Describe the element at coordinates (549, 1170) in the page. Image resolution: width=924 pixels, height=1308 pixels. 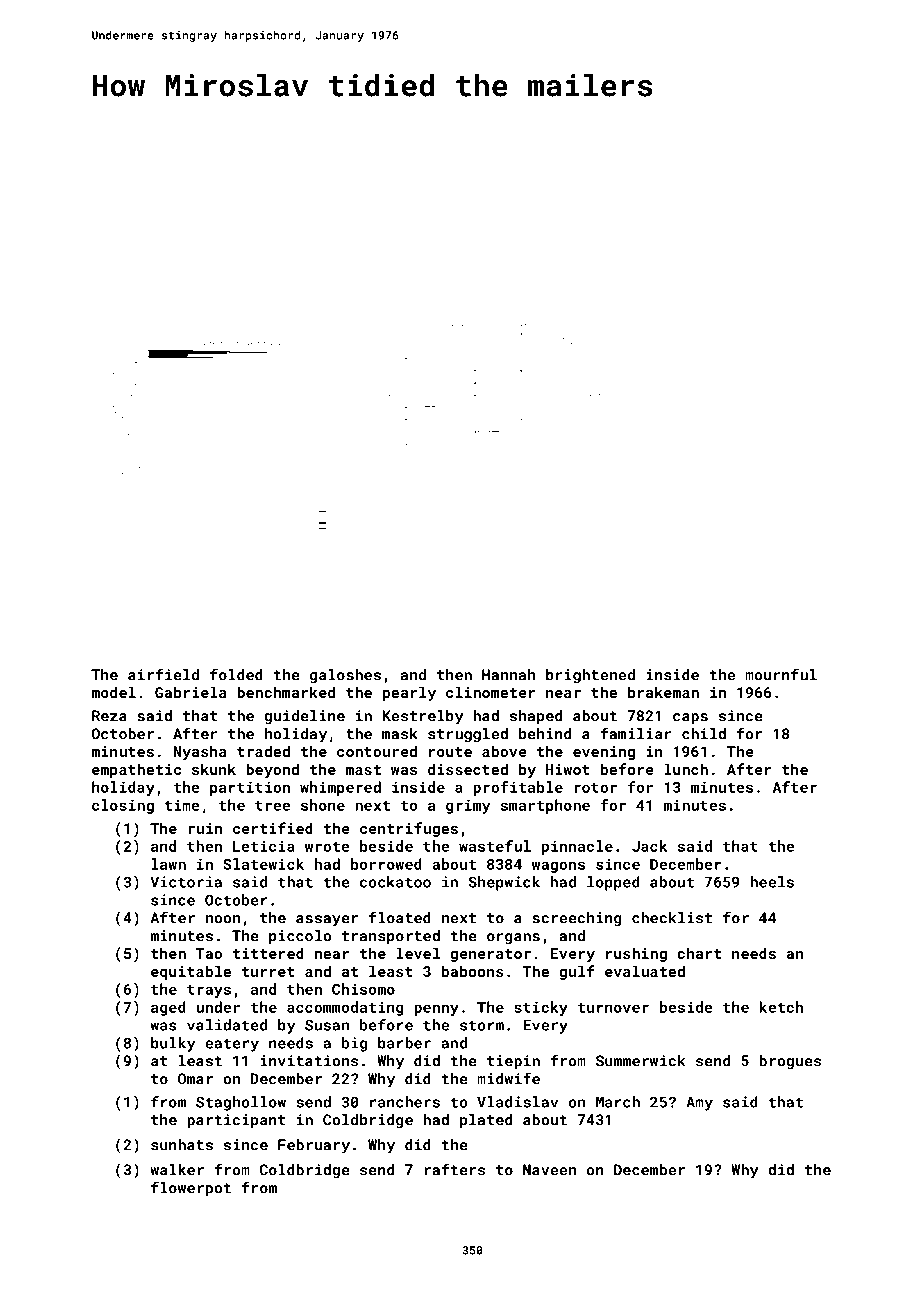
I see `Naveen` at that location.
